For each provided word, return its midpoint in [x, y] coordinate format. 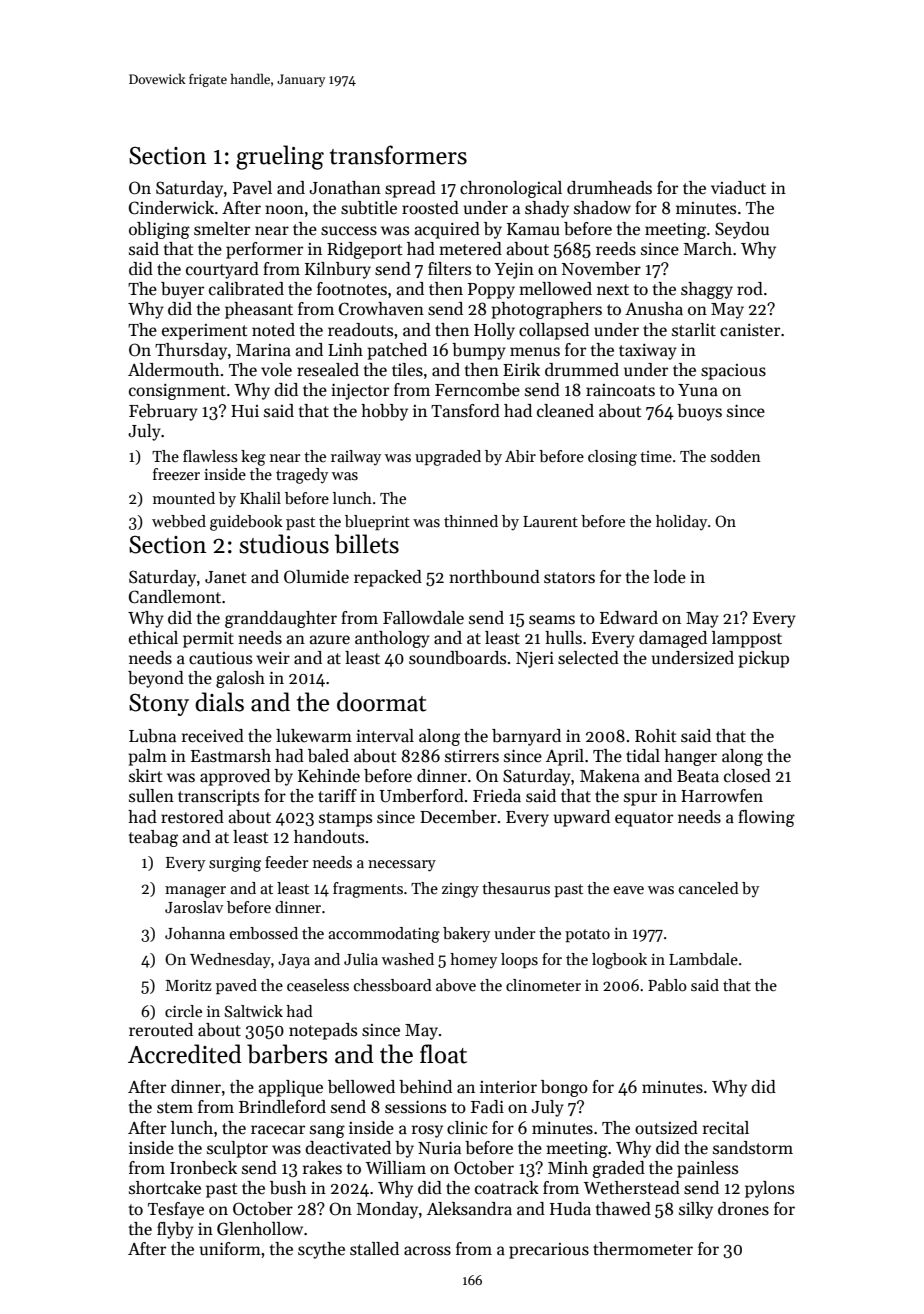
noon [284, 209]
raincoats [620, 390]
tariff [337, 796]
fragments [368, 890]
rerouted [161, 1030]
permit [208, 640]
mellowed [555, 289]
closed [747, 776]
